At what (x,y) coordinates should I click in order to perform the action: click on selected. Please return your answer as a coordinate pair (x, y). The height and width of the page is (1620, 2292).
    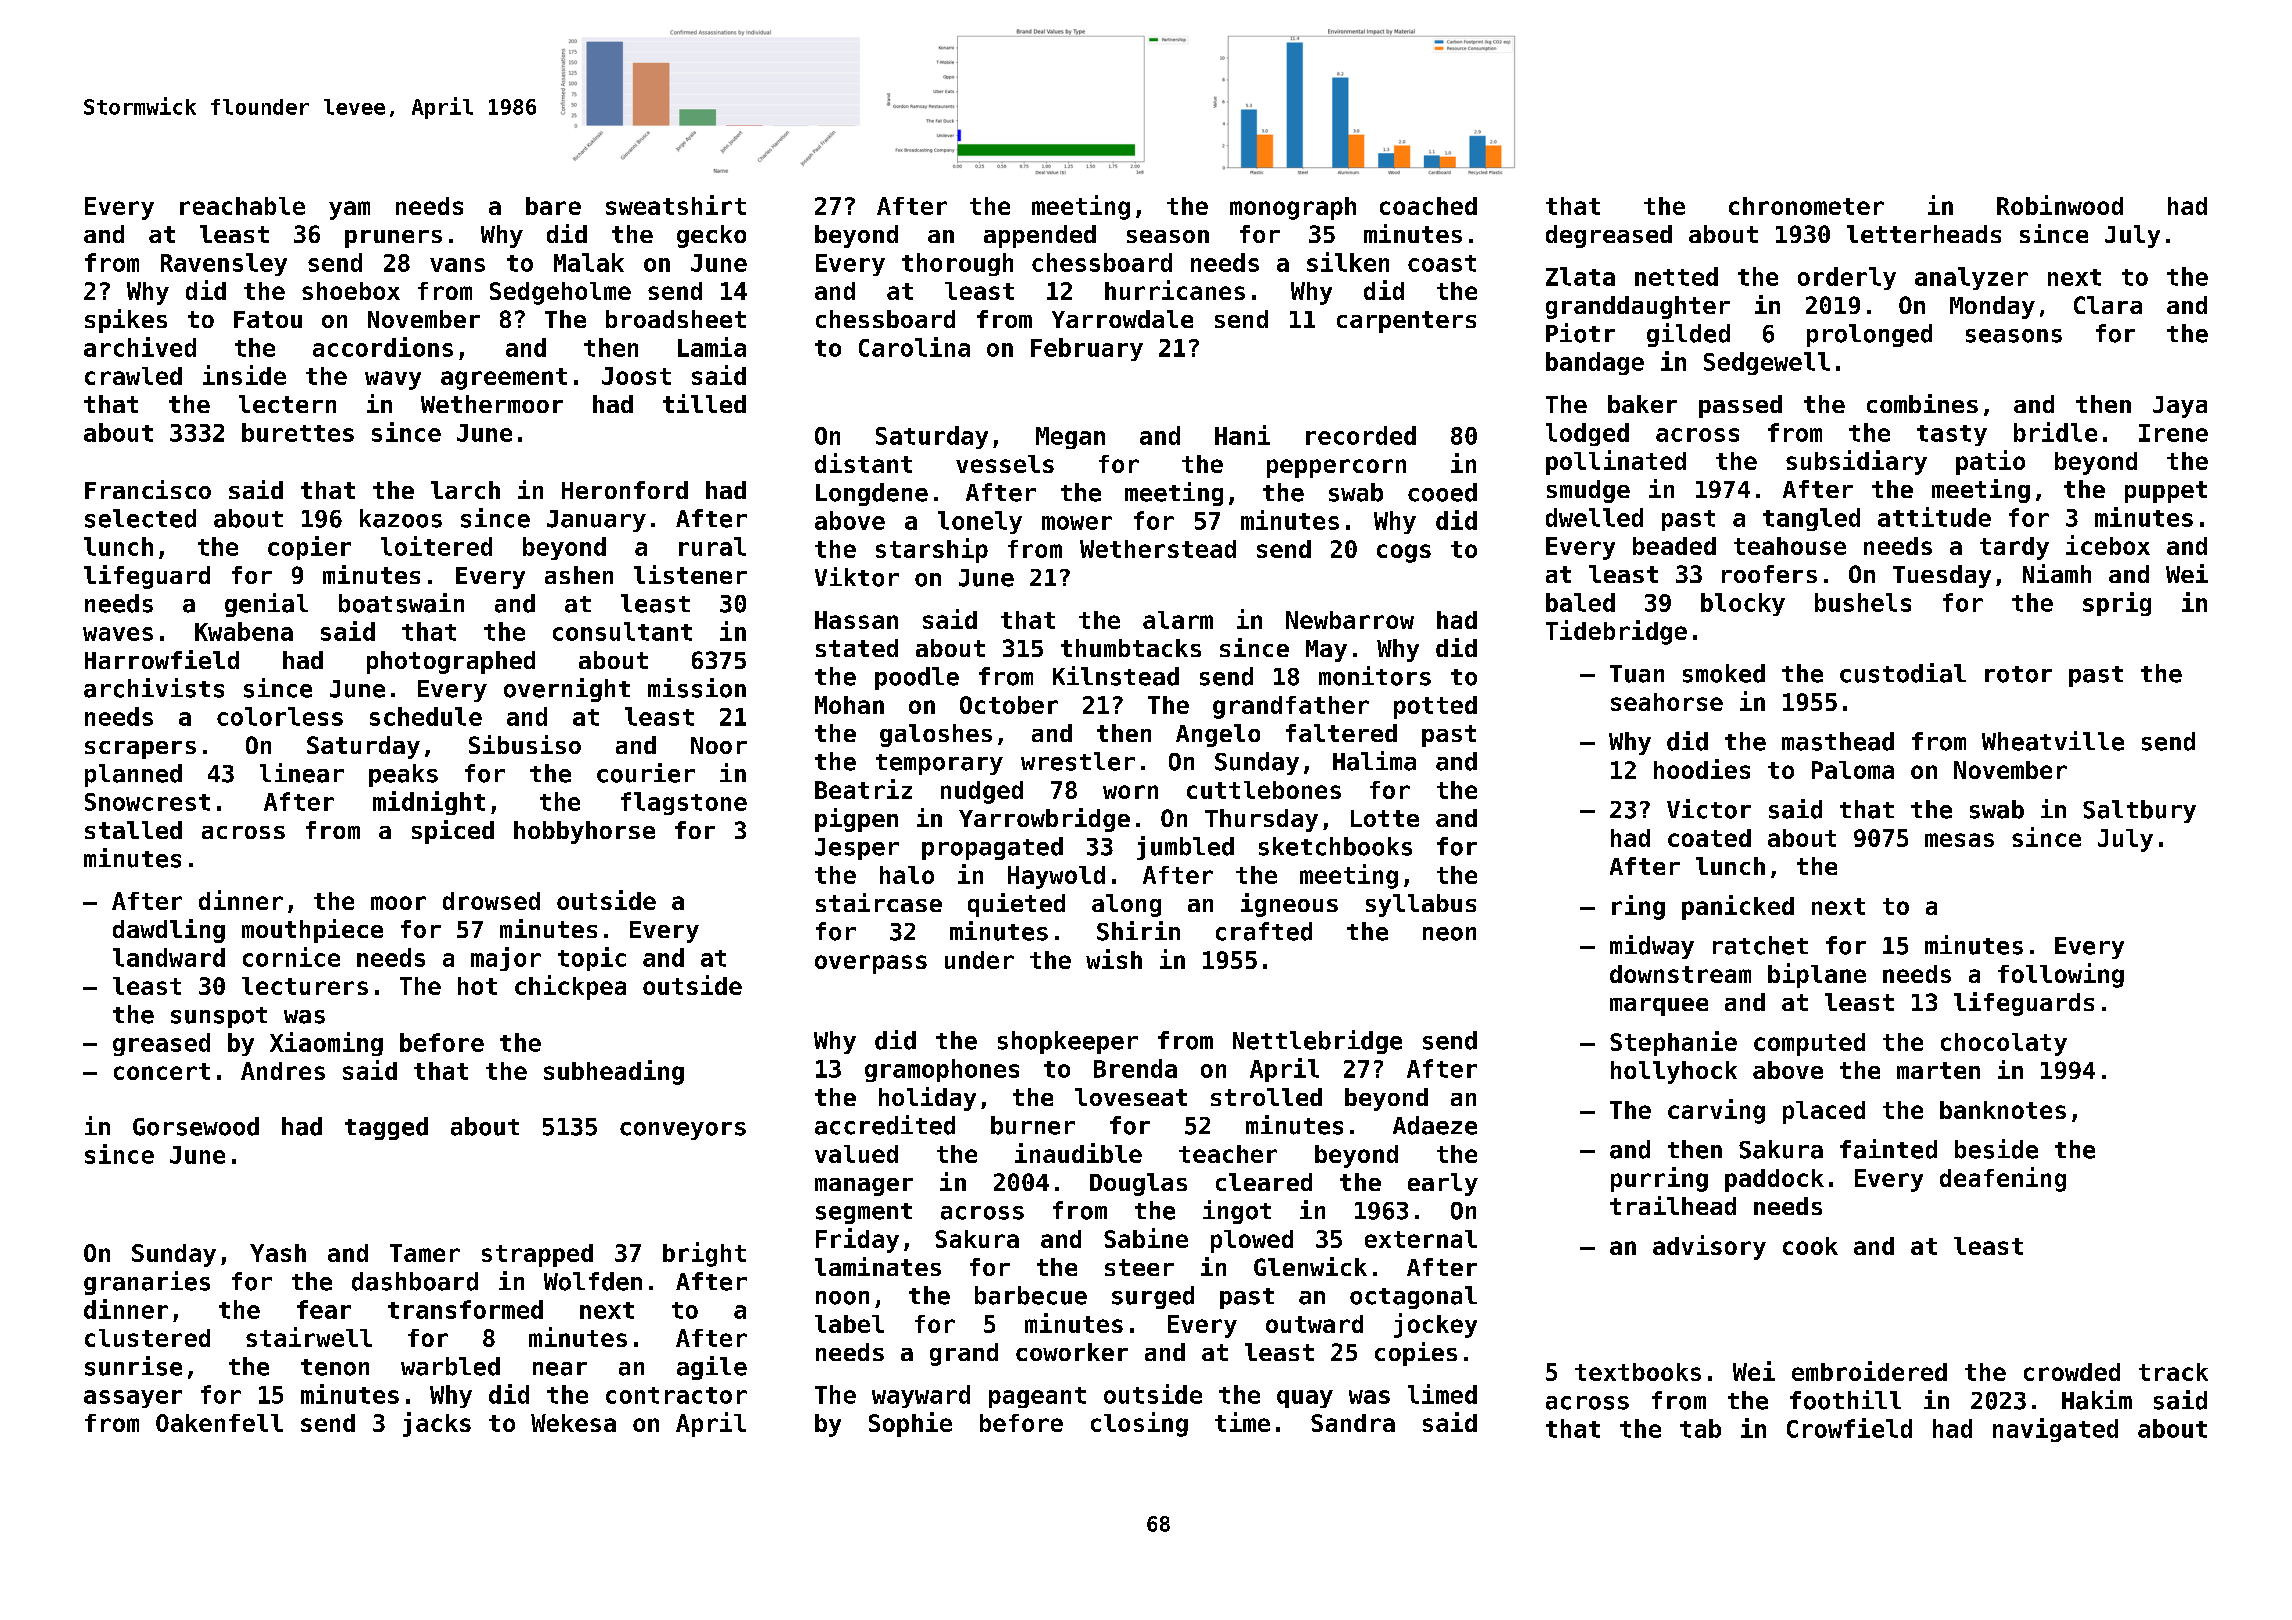
    Looking at the image, I should click on (140, 518).
